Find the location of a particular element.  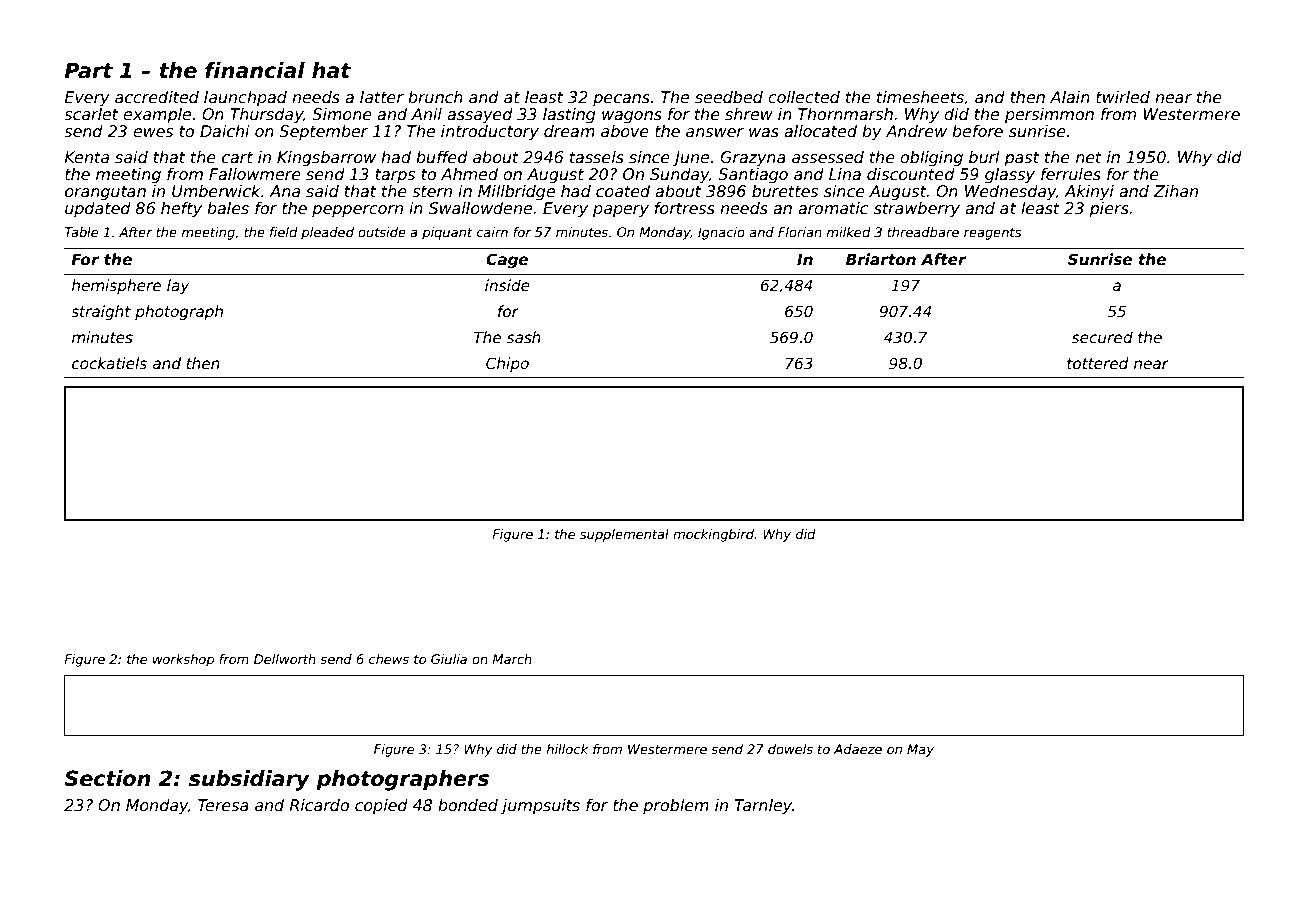

Section is located at coordinates (107, 778).
